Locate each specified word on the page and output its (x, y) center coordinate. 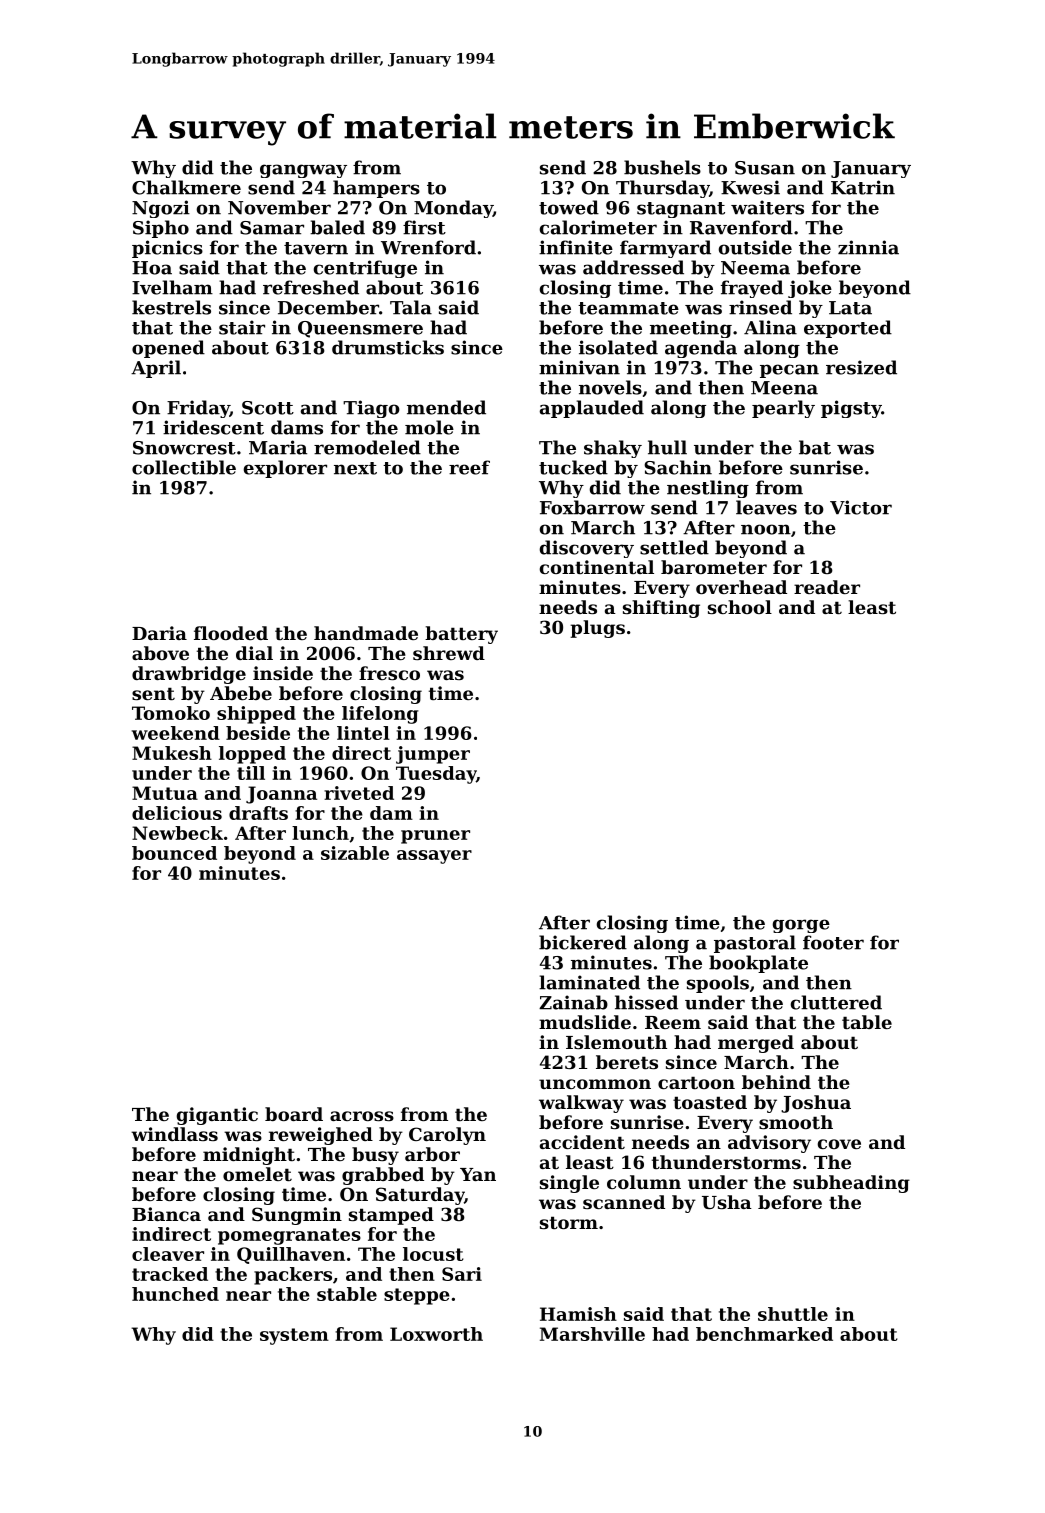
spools (718, 984)
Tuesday (436, 775)
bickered (583, 942)
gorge (801, 926)
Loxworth (436, 1334)
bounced (174, 853)
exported (848, 329)
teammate (628, 308)
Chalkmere (186, 187)
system (294, 1336)
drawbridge (189, 675)
